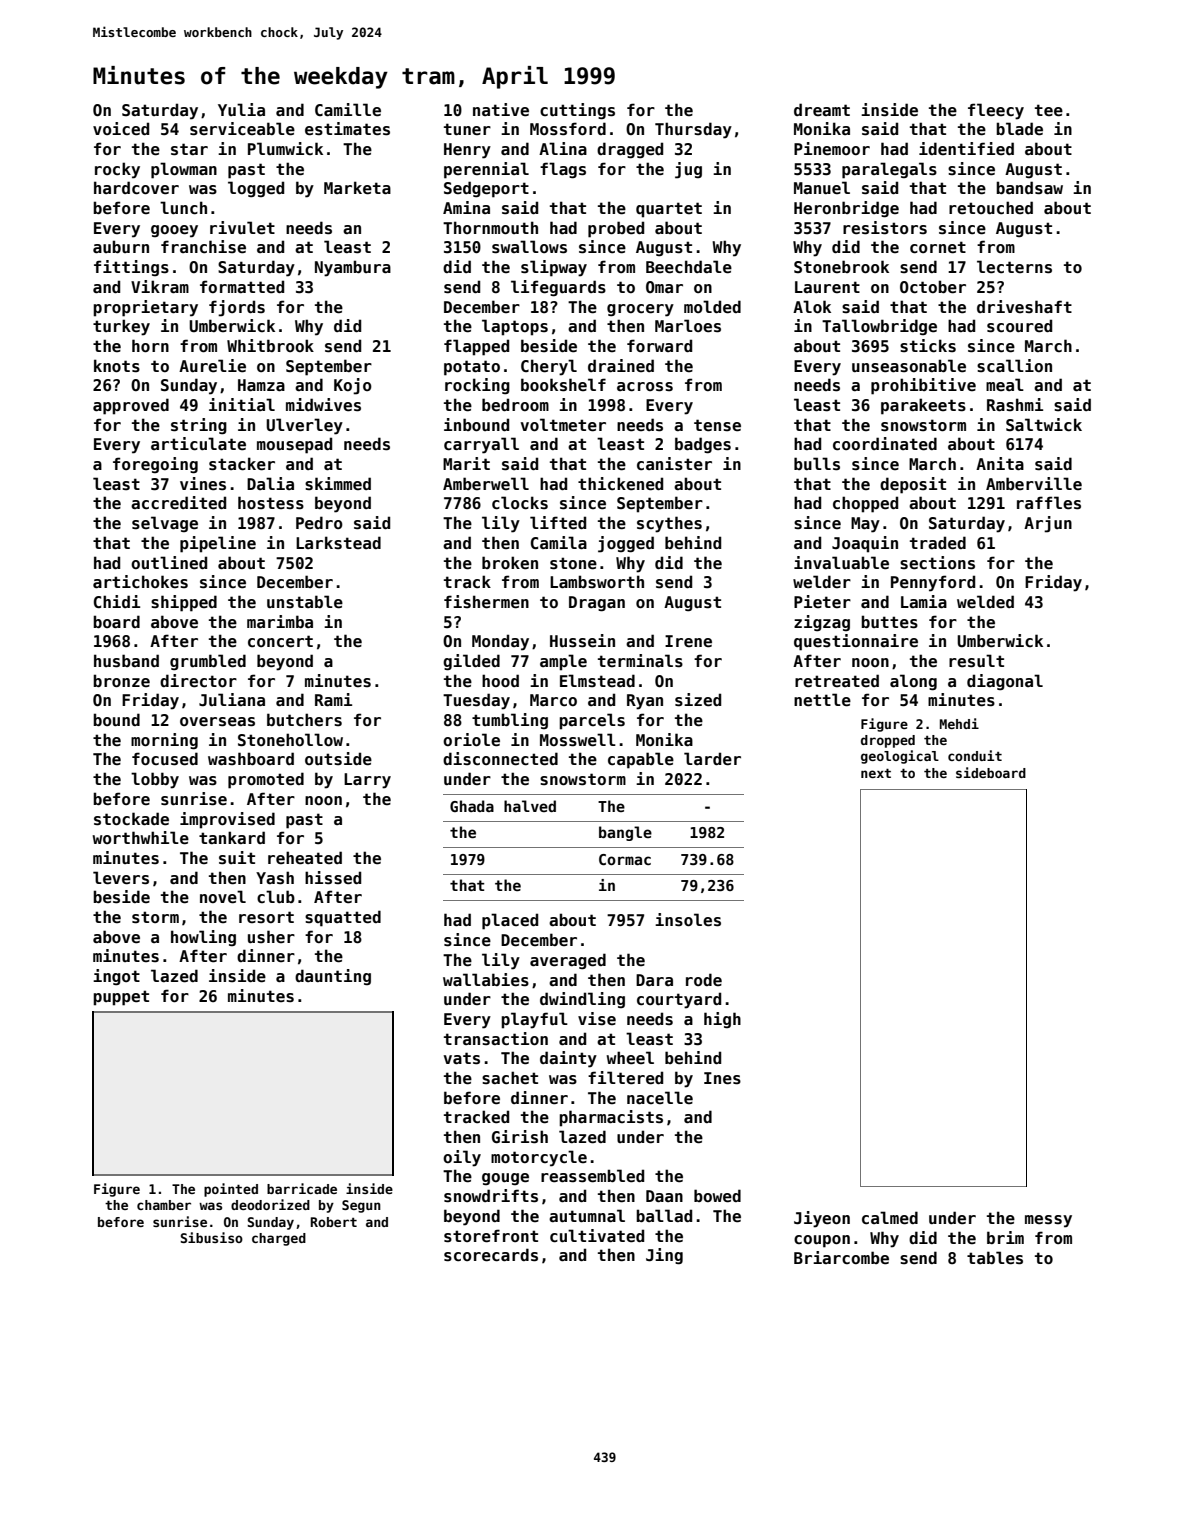 This document has width=1187, height=1537. Describe the element at coordinates (121, 878) in the document. I see `levers` at that location.
